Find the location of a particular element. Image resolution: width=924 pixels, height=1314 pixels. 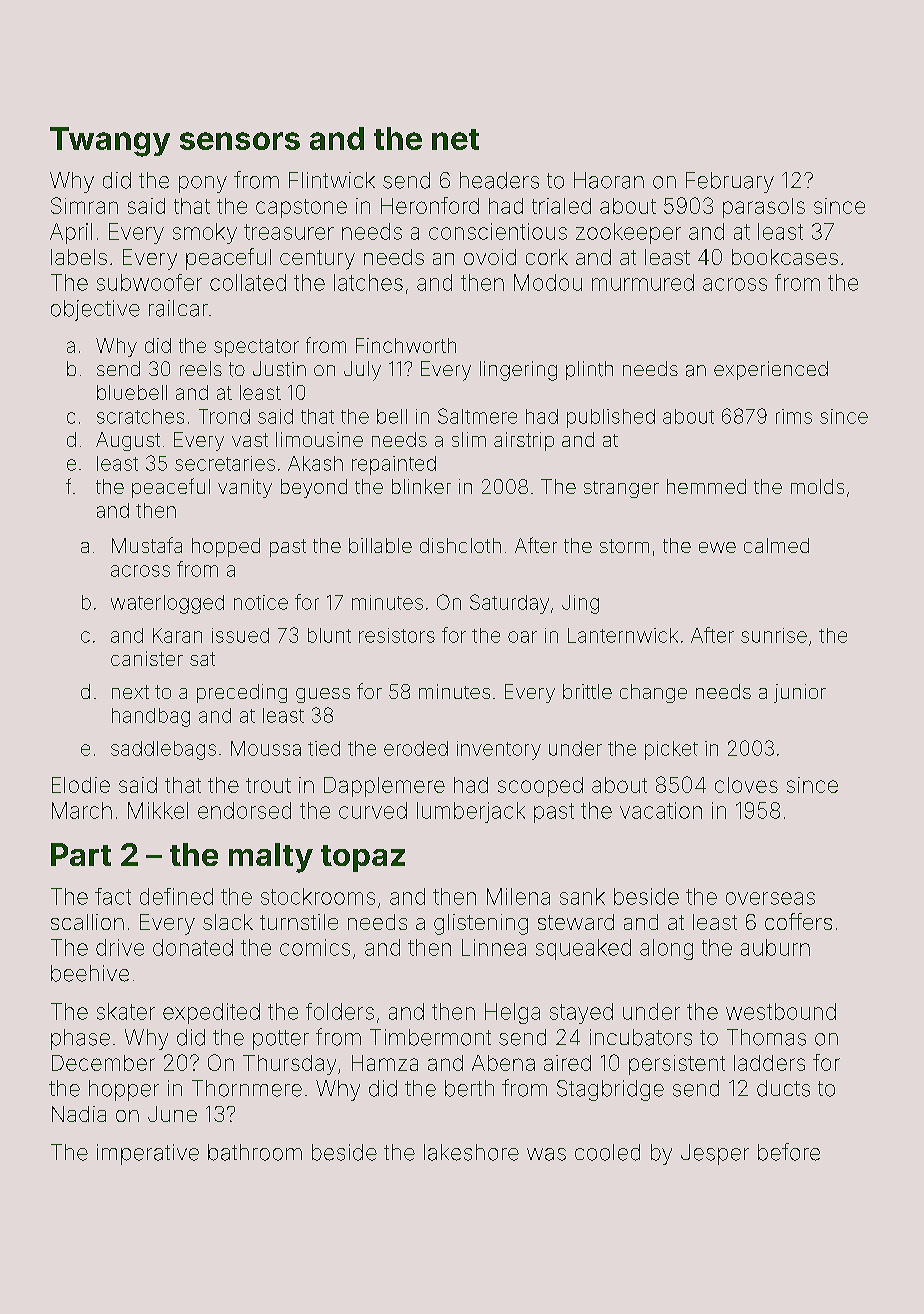

phase is located at coordinates (80, 1039).
